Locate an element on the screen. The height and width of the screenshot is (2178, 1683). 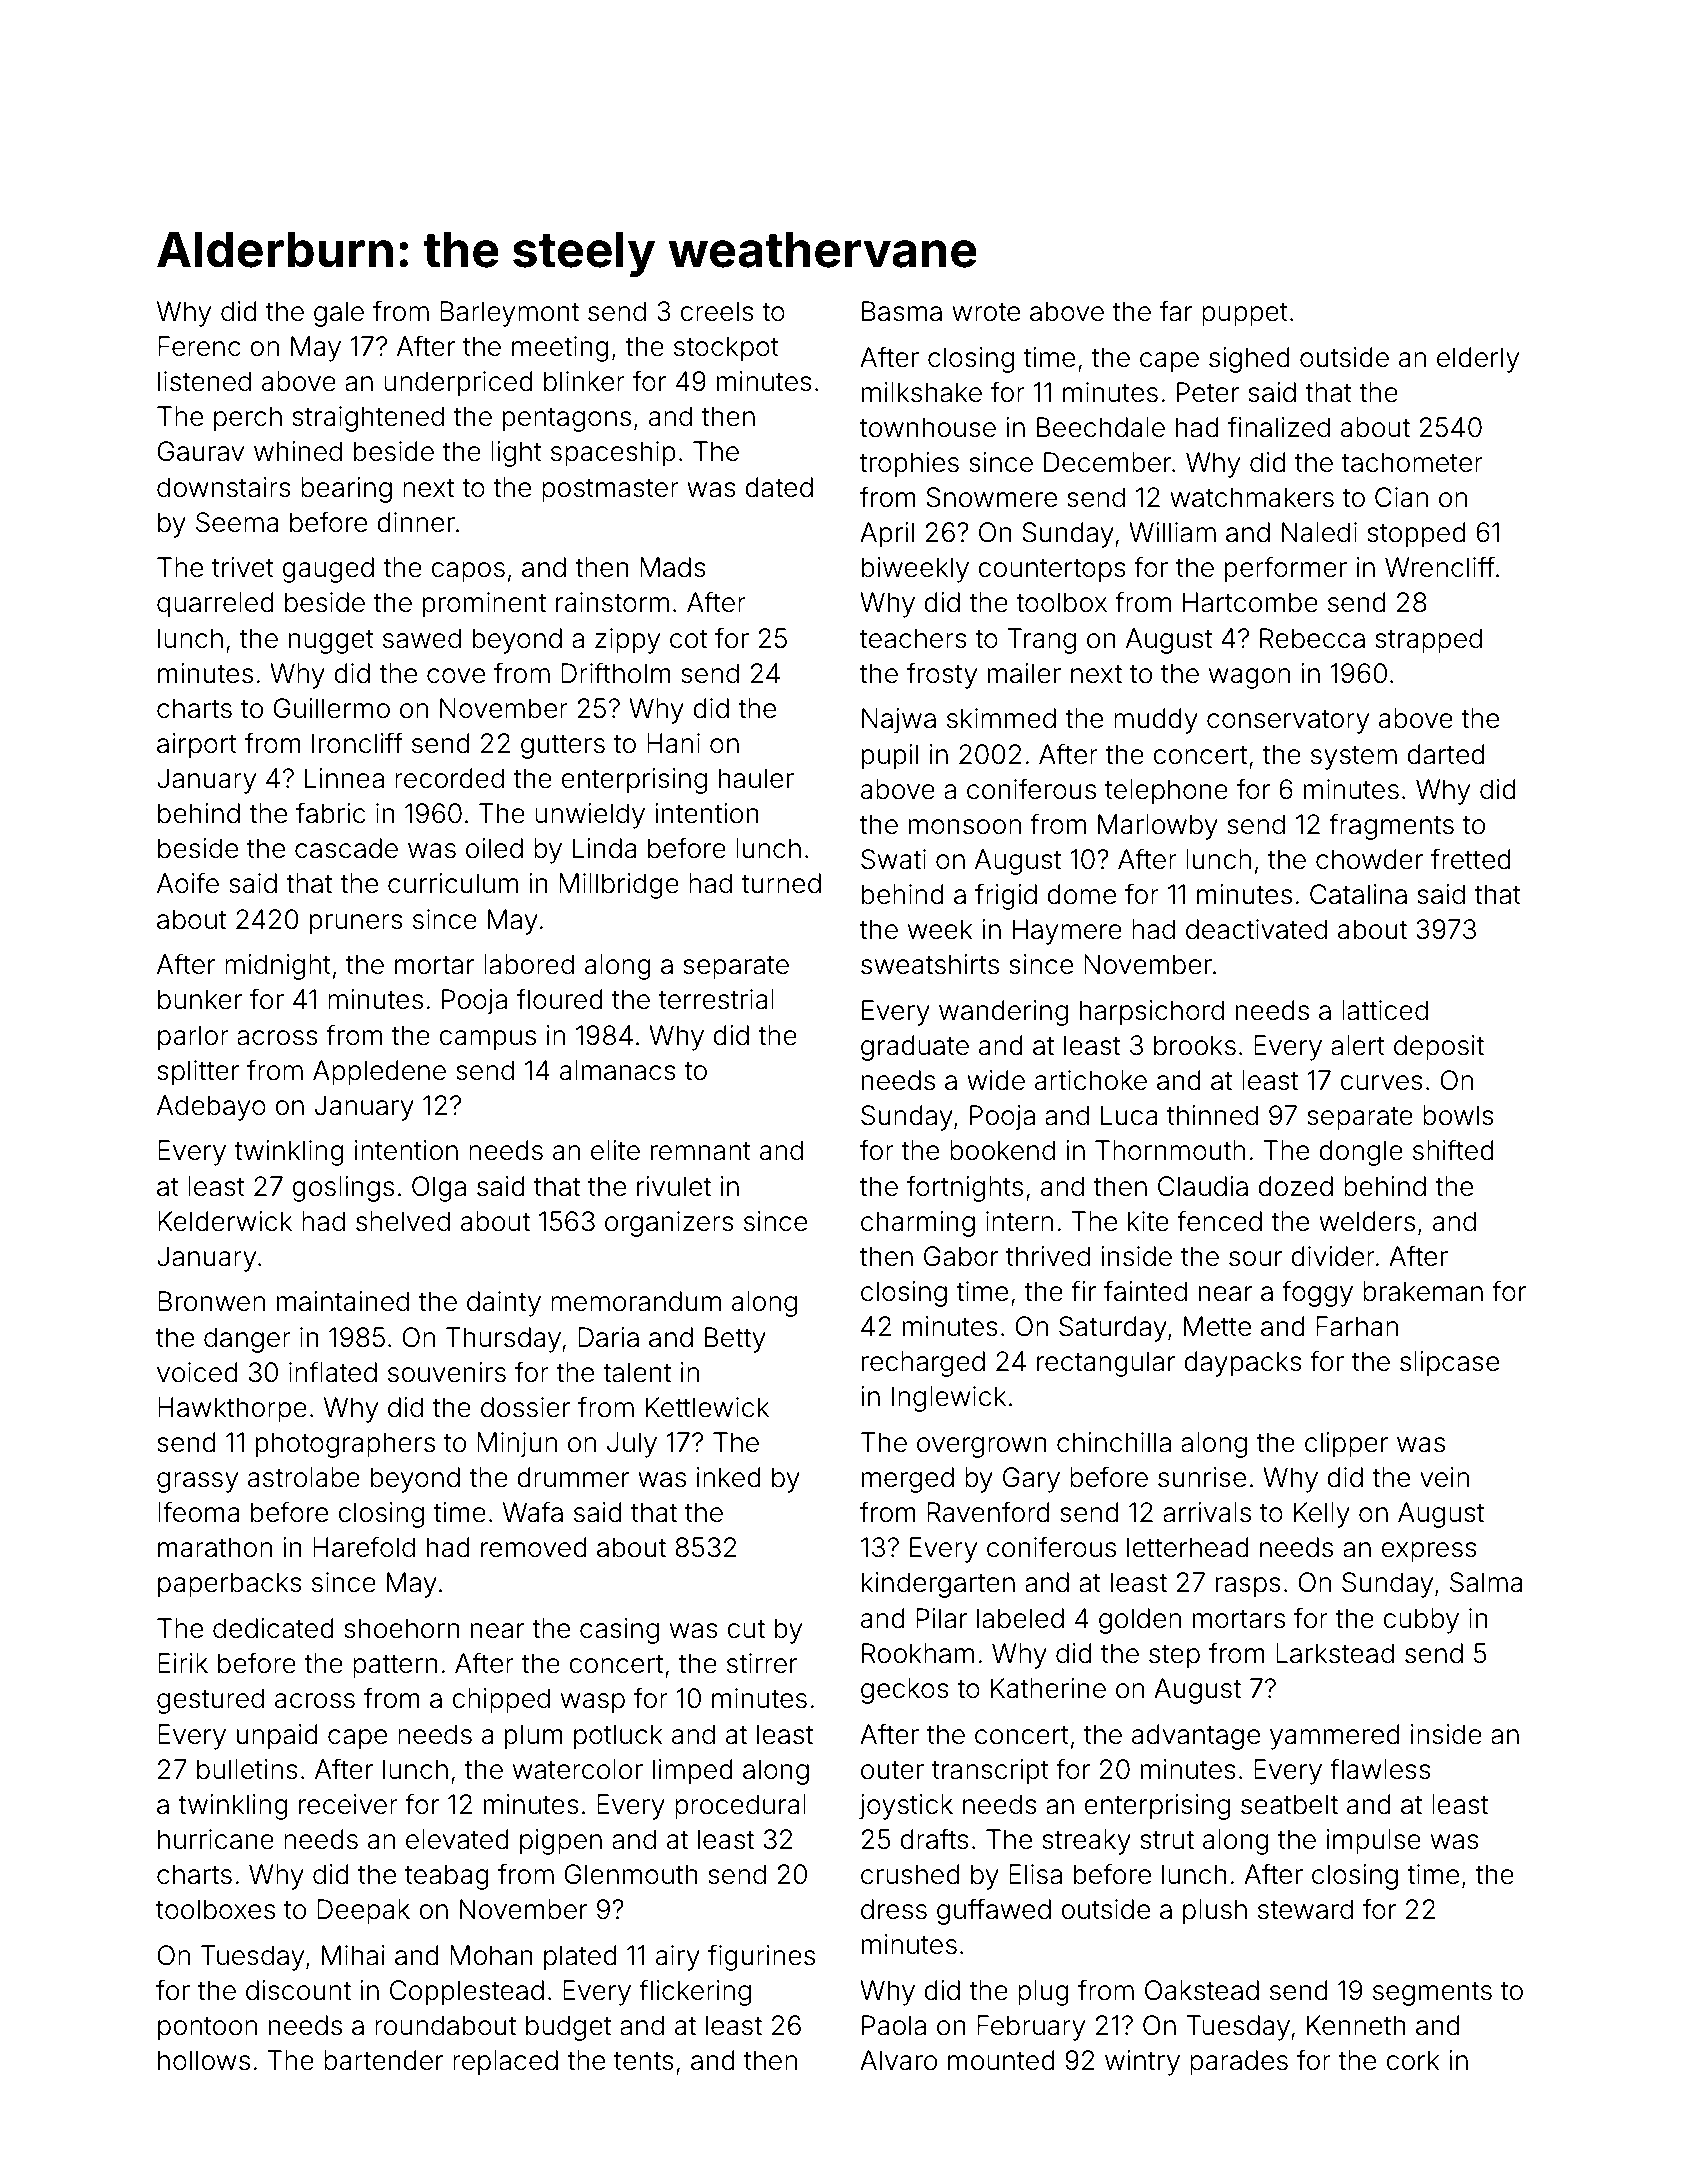
recharged is located at coordinates (923, 1364).
